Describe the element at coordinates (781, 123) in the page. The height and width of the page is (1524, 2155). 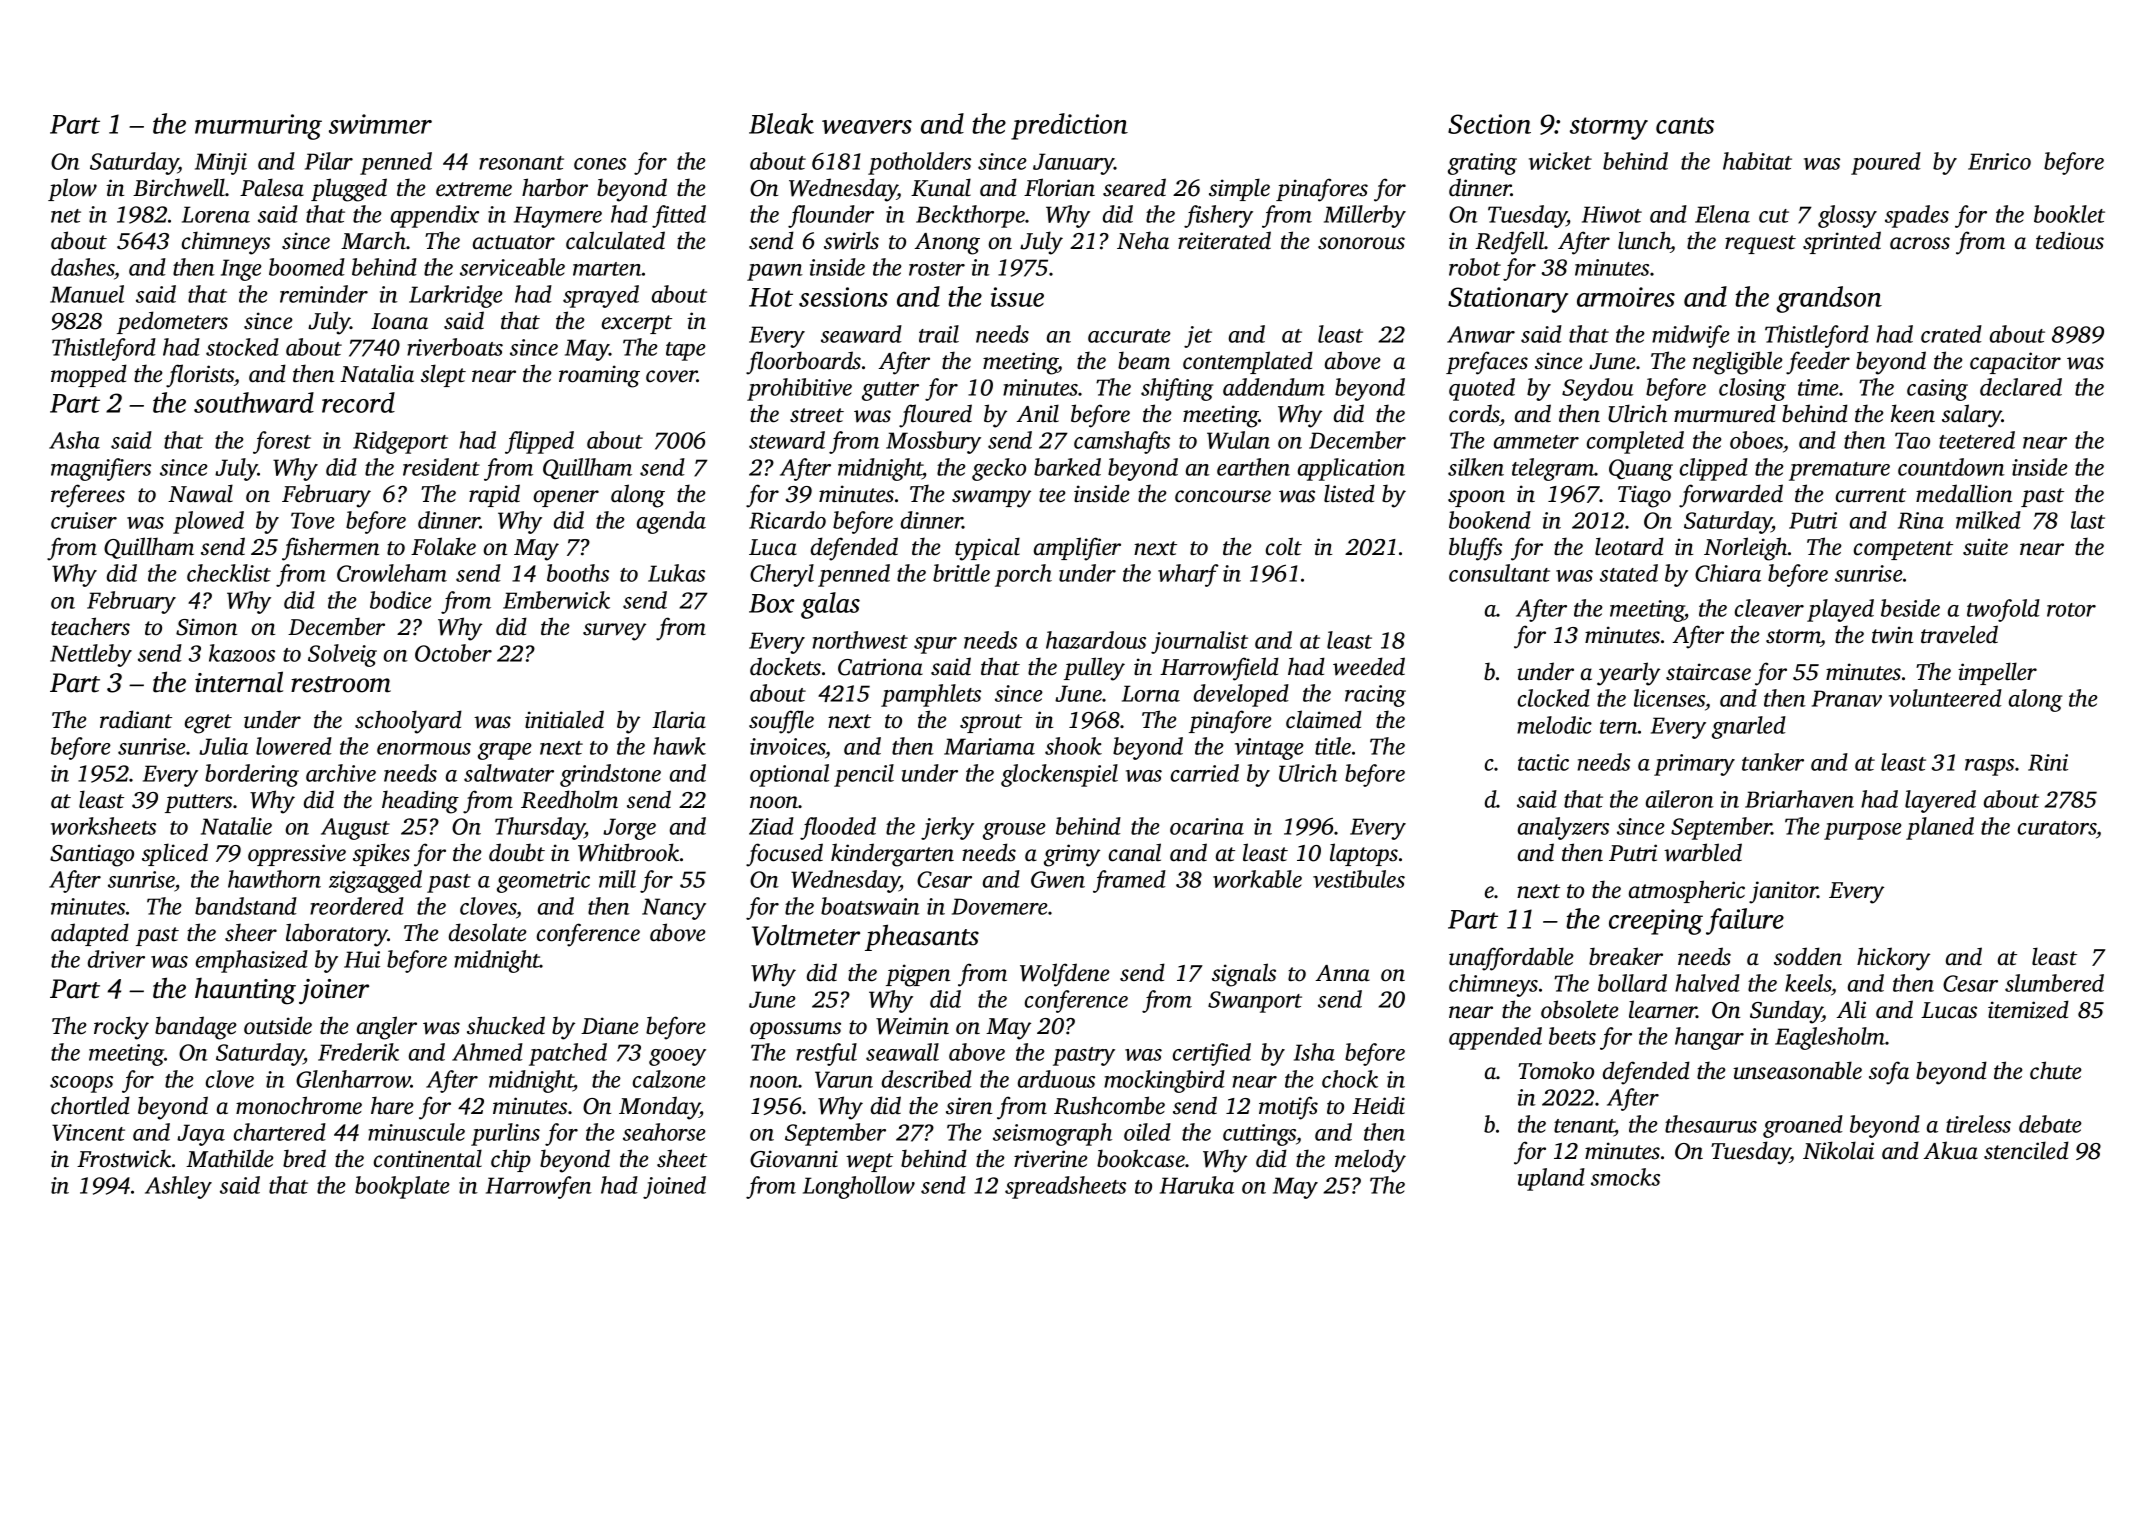
I see `Bleak` at that location.
